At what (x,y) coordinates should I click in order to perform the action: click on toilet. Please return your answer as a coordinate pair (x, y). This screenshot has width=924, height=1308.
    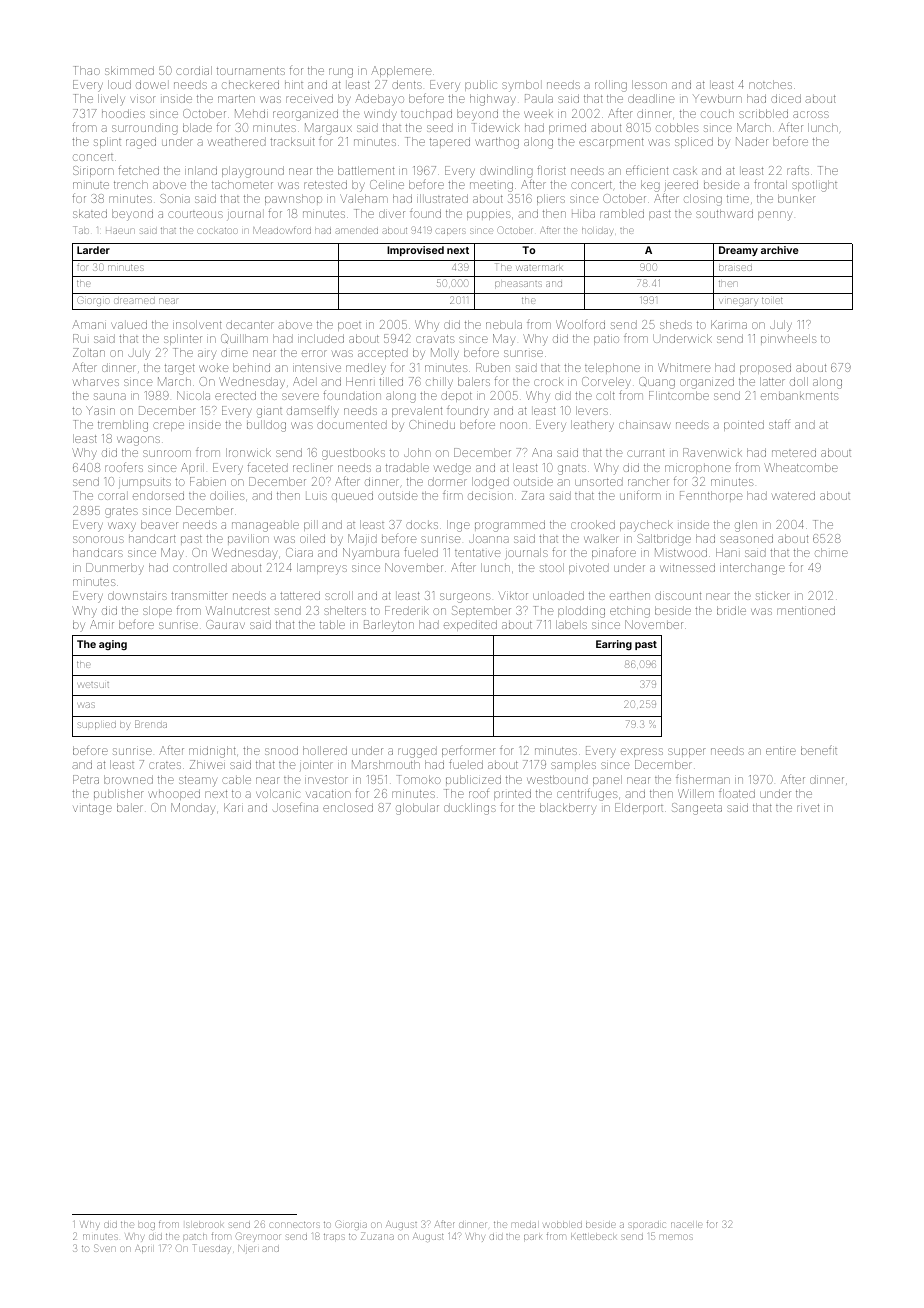
    Looking at the image, I should click on (772, 300).
